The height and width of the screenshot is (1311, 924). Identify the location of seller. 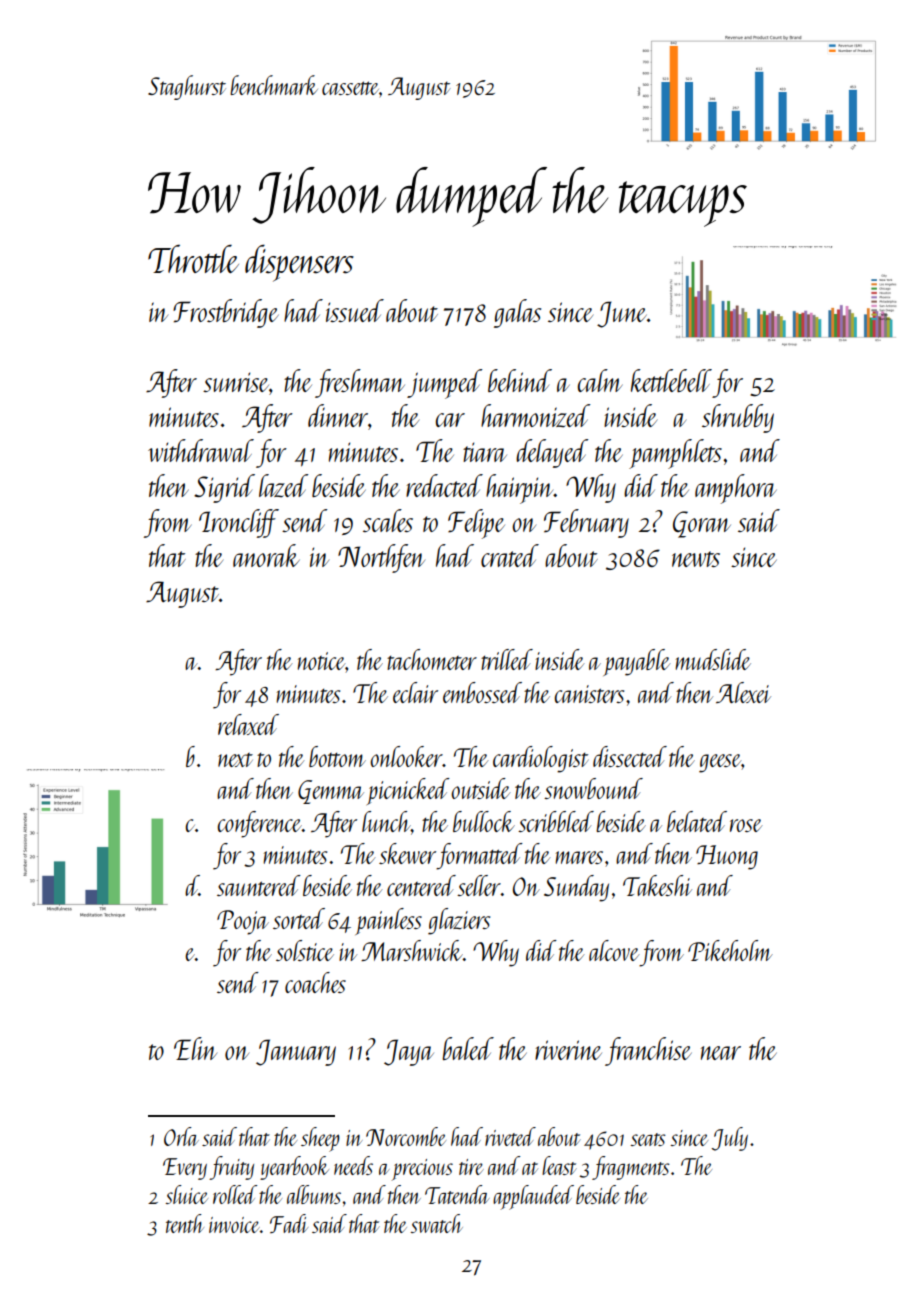
(479, 885).
